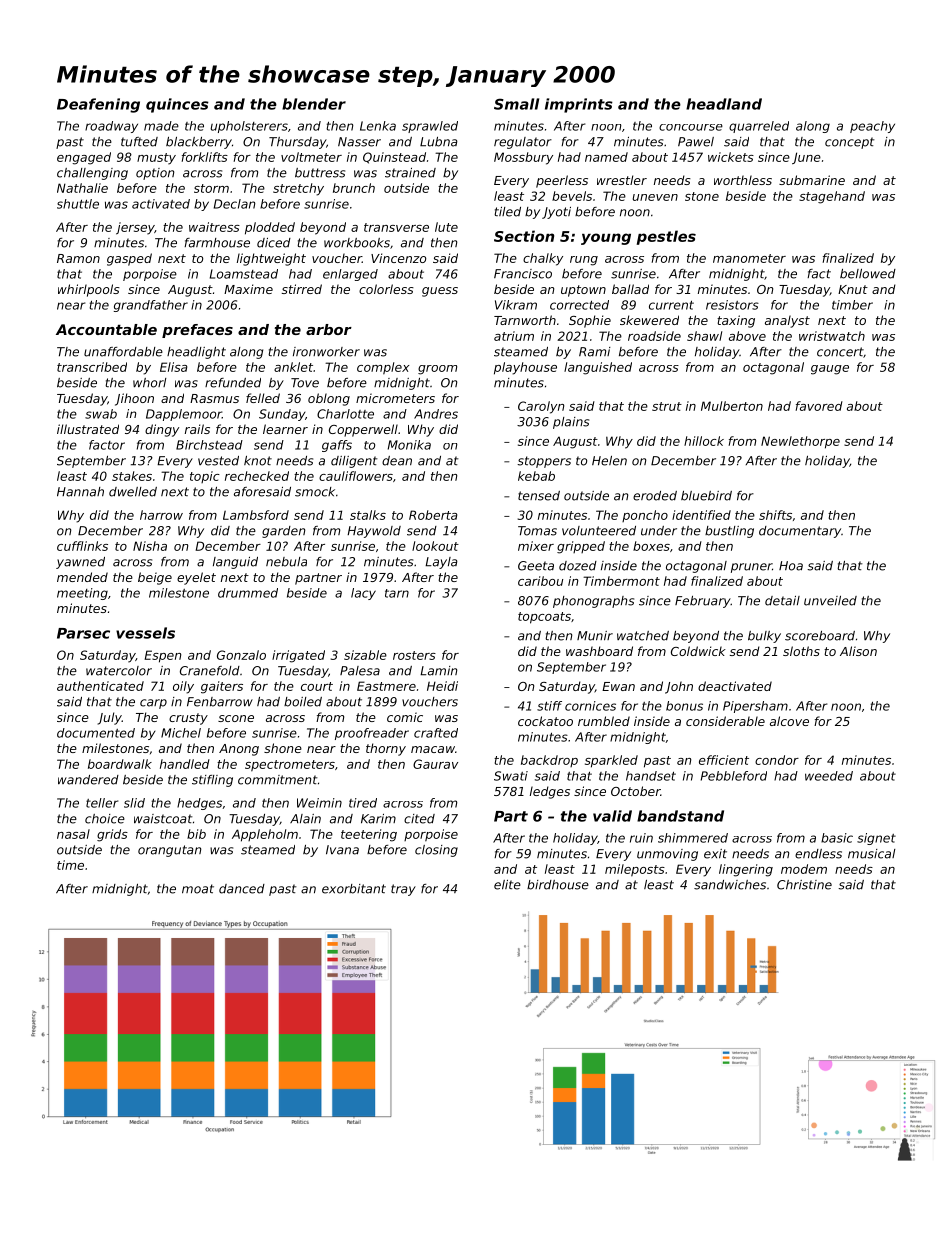  I want to click on oblong, so click(329, 399).
